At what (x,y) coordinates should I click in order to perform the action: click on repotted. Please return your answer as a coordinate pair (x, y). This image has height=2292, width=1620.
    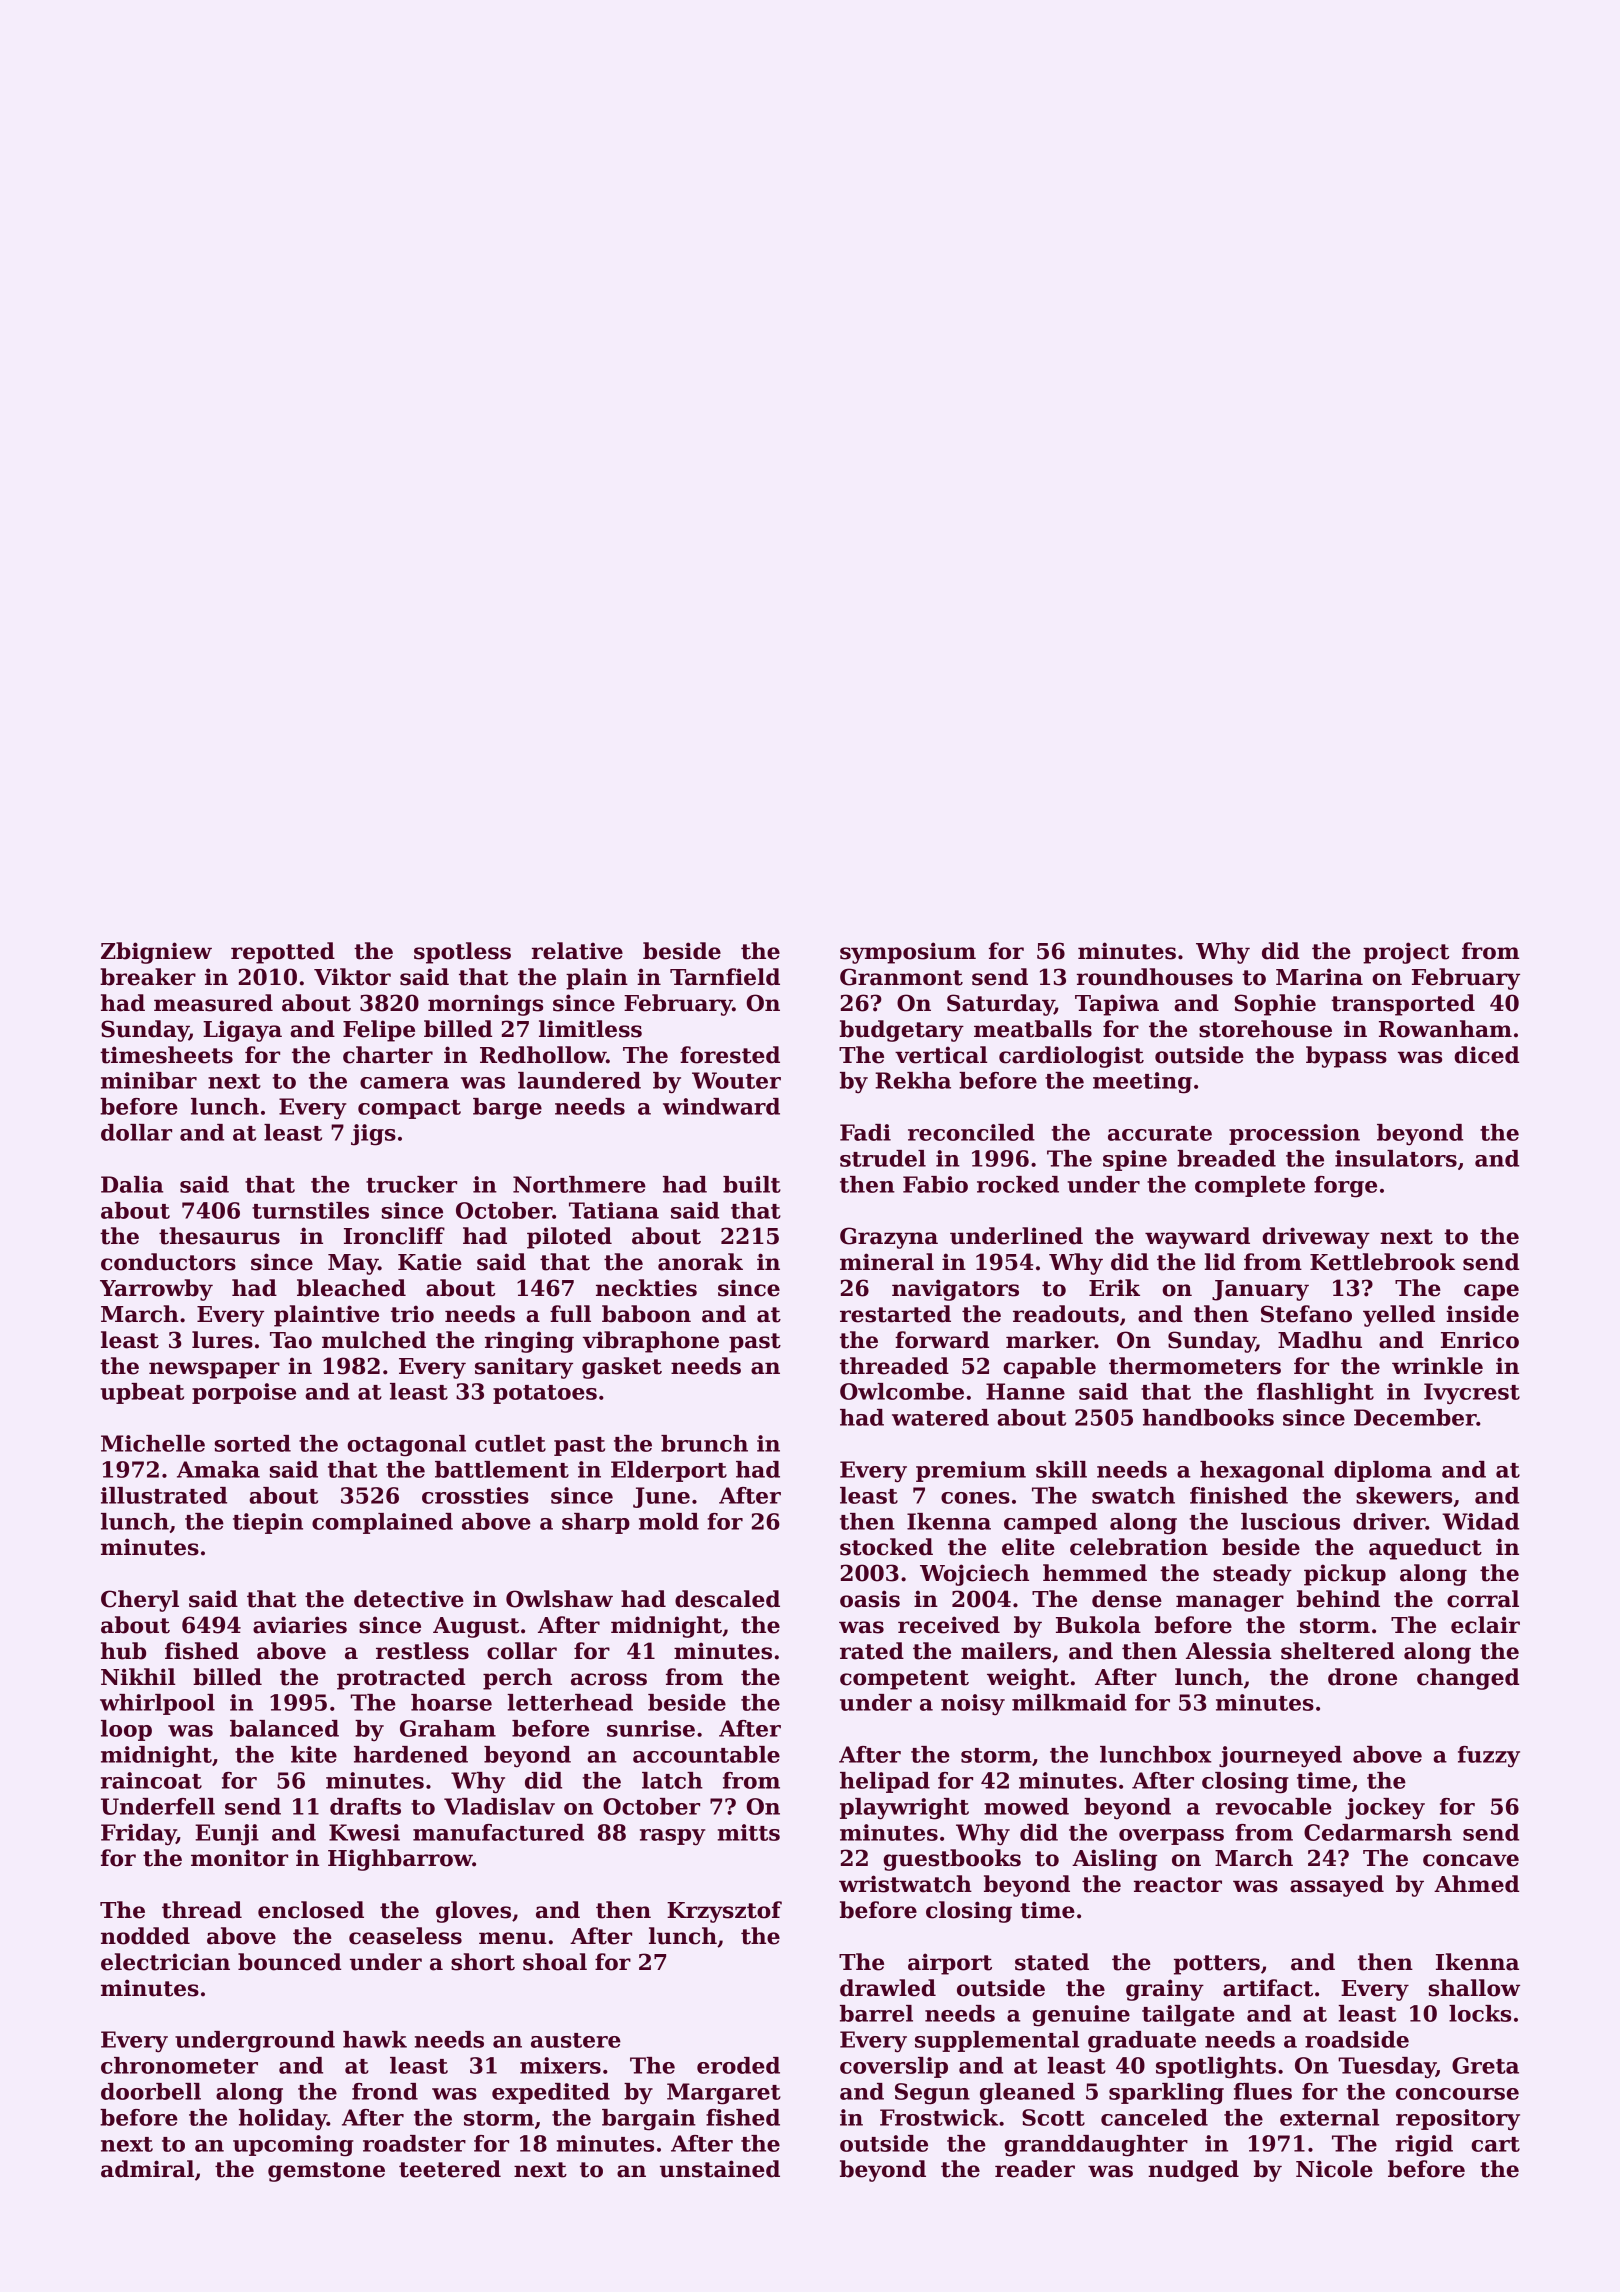
    Looking at the image, I should click on (283, 953).
